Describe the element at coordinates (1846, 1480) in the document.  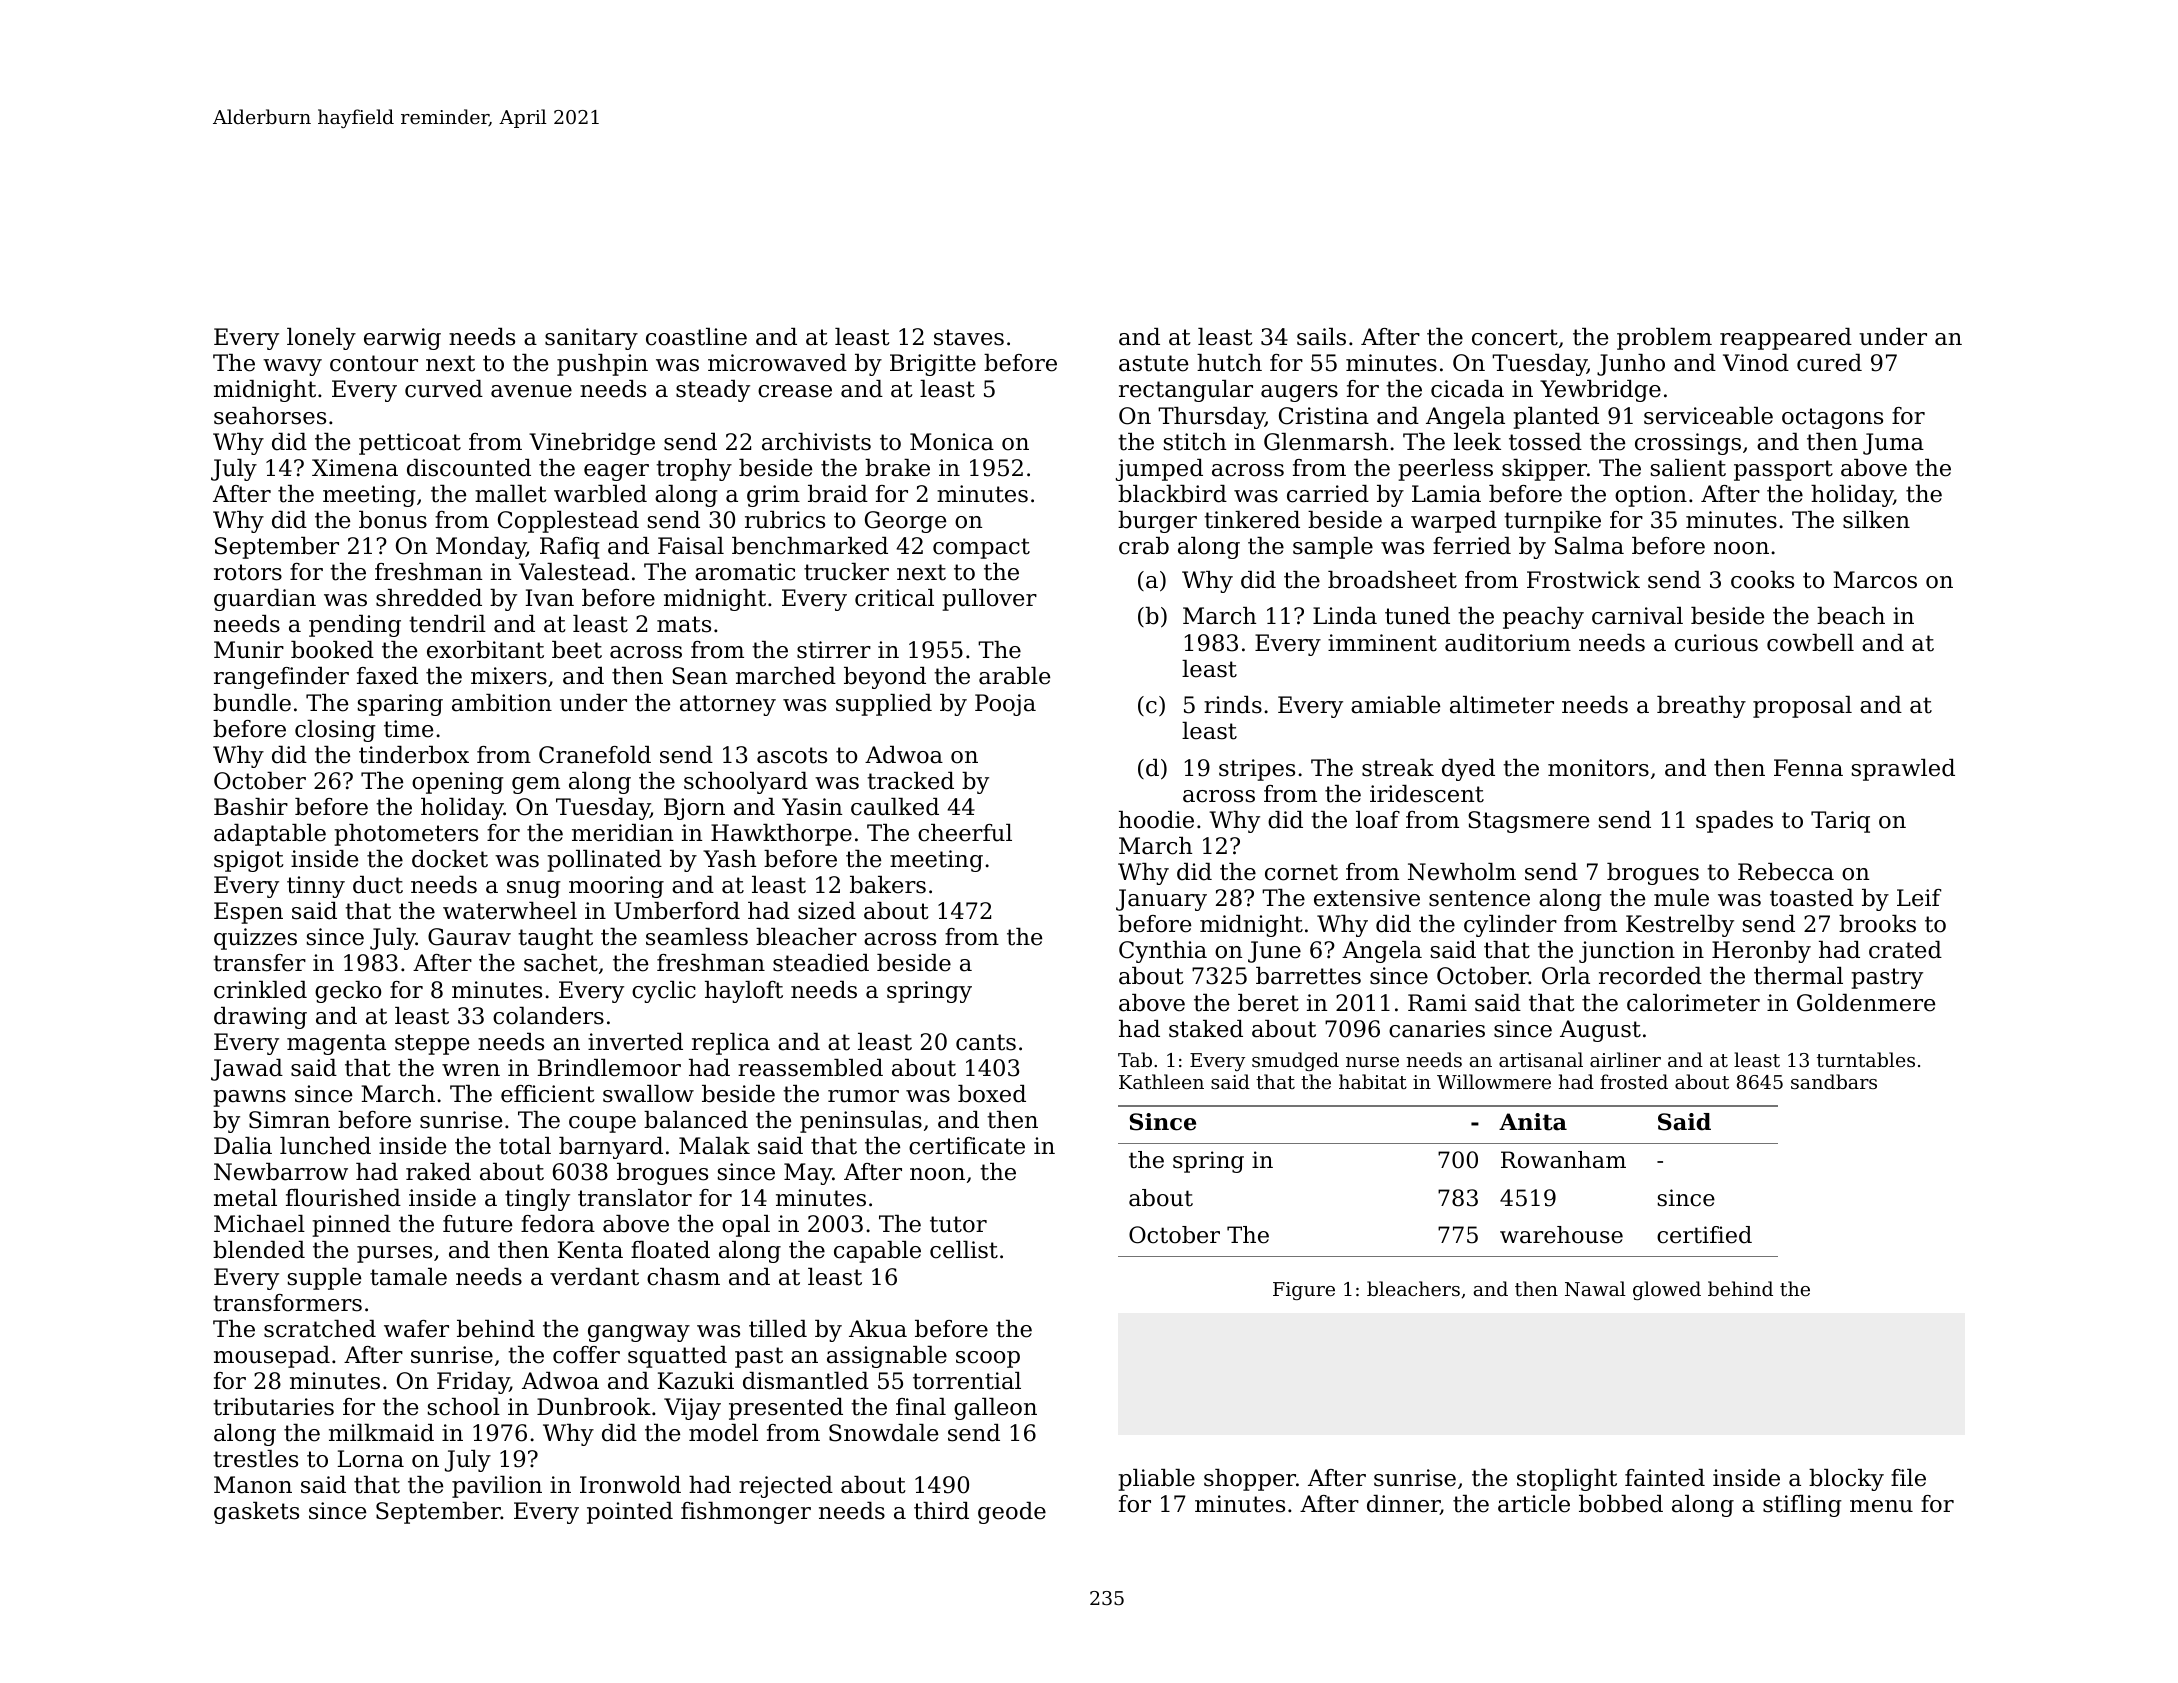
I see `blocky` at that location.
